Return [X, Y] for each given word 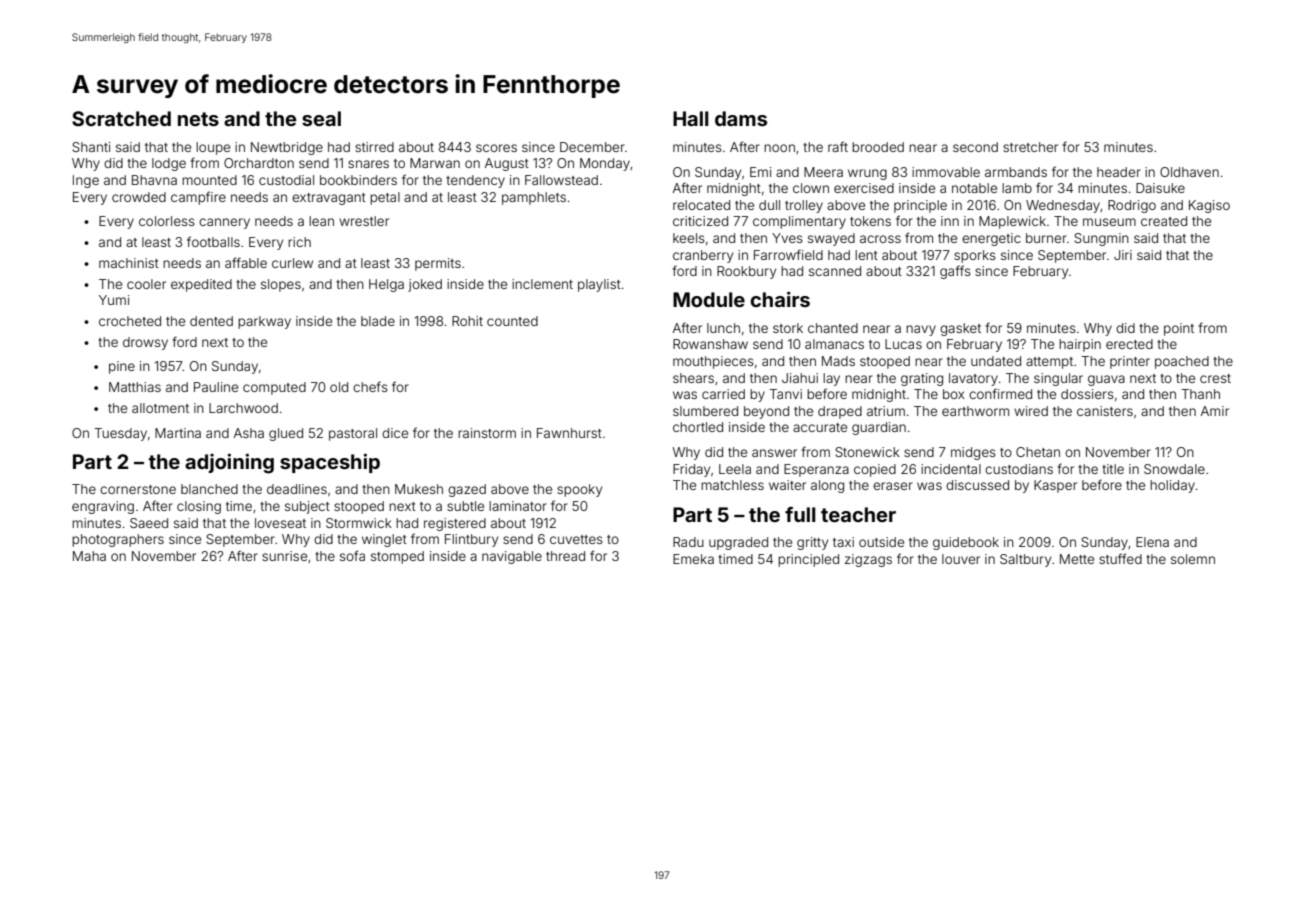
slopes [281, 285]
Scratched [121, 118]
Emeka [693, 559]
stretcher [1030, 147]
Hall [691, 118]
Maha [89, 556]
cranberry [703, 256]
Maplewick [1012, 222]
